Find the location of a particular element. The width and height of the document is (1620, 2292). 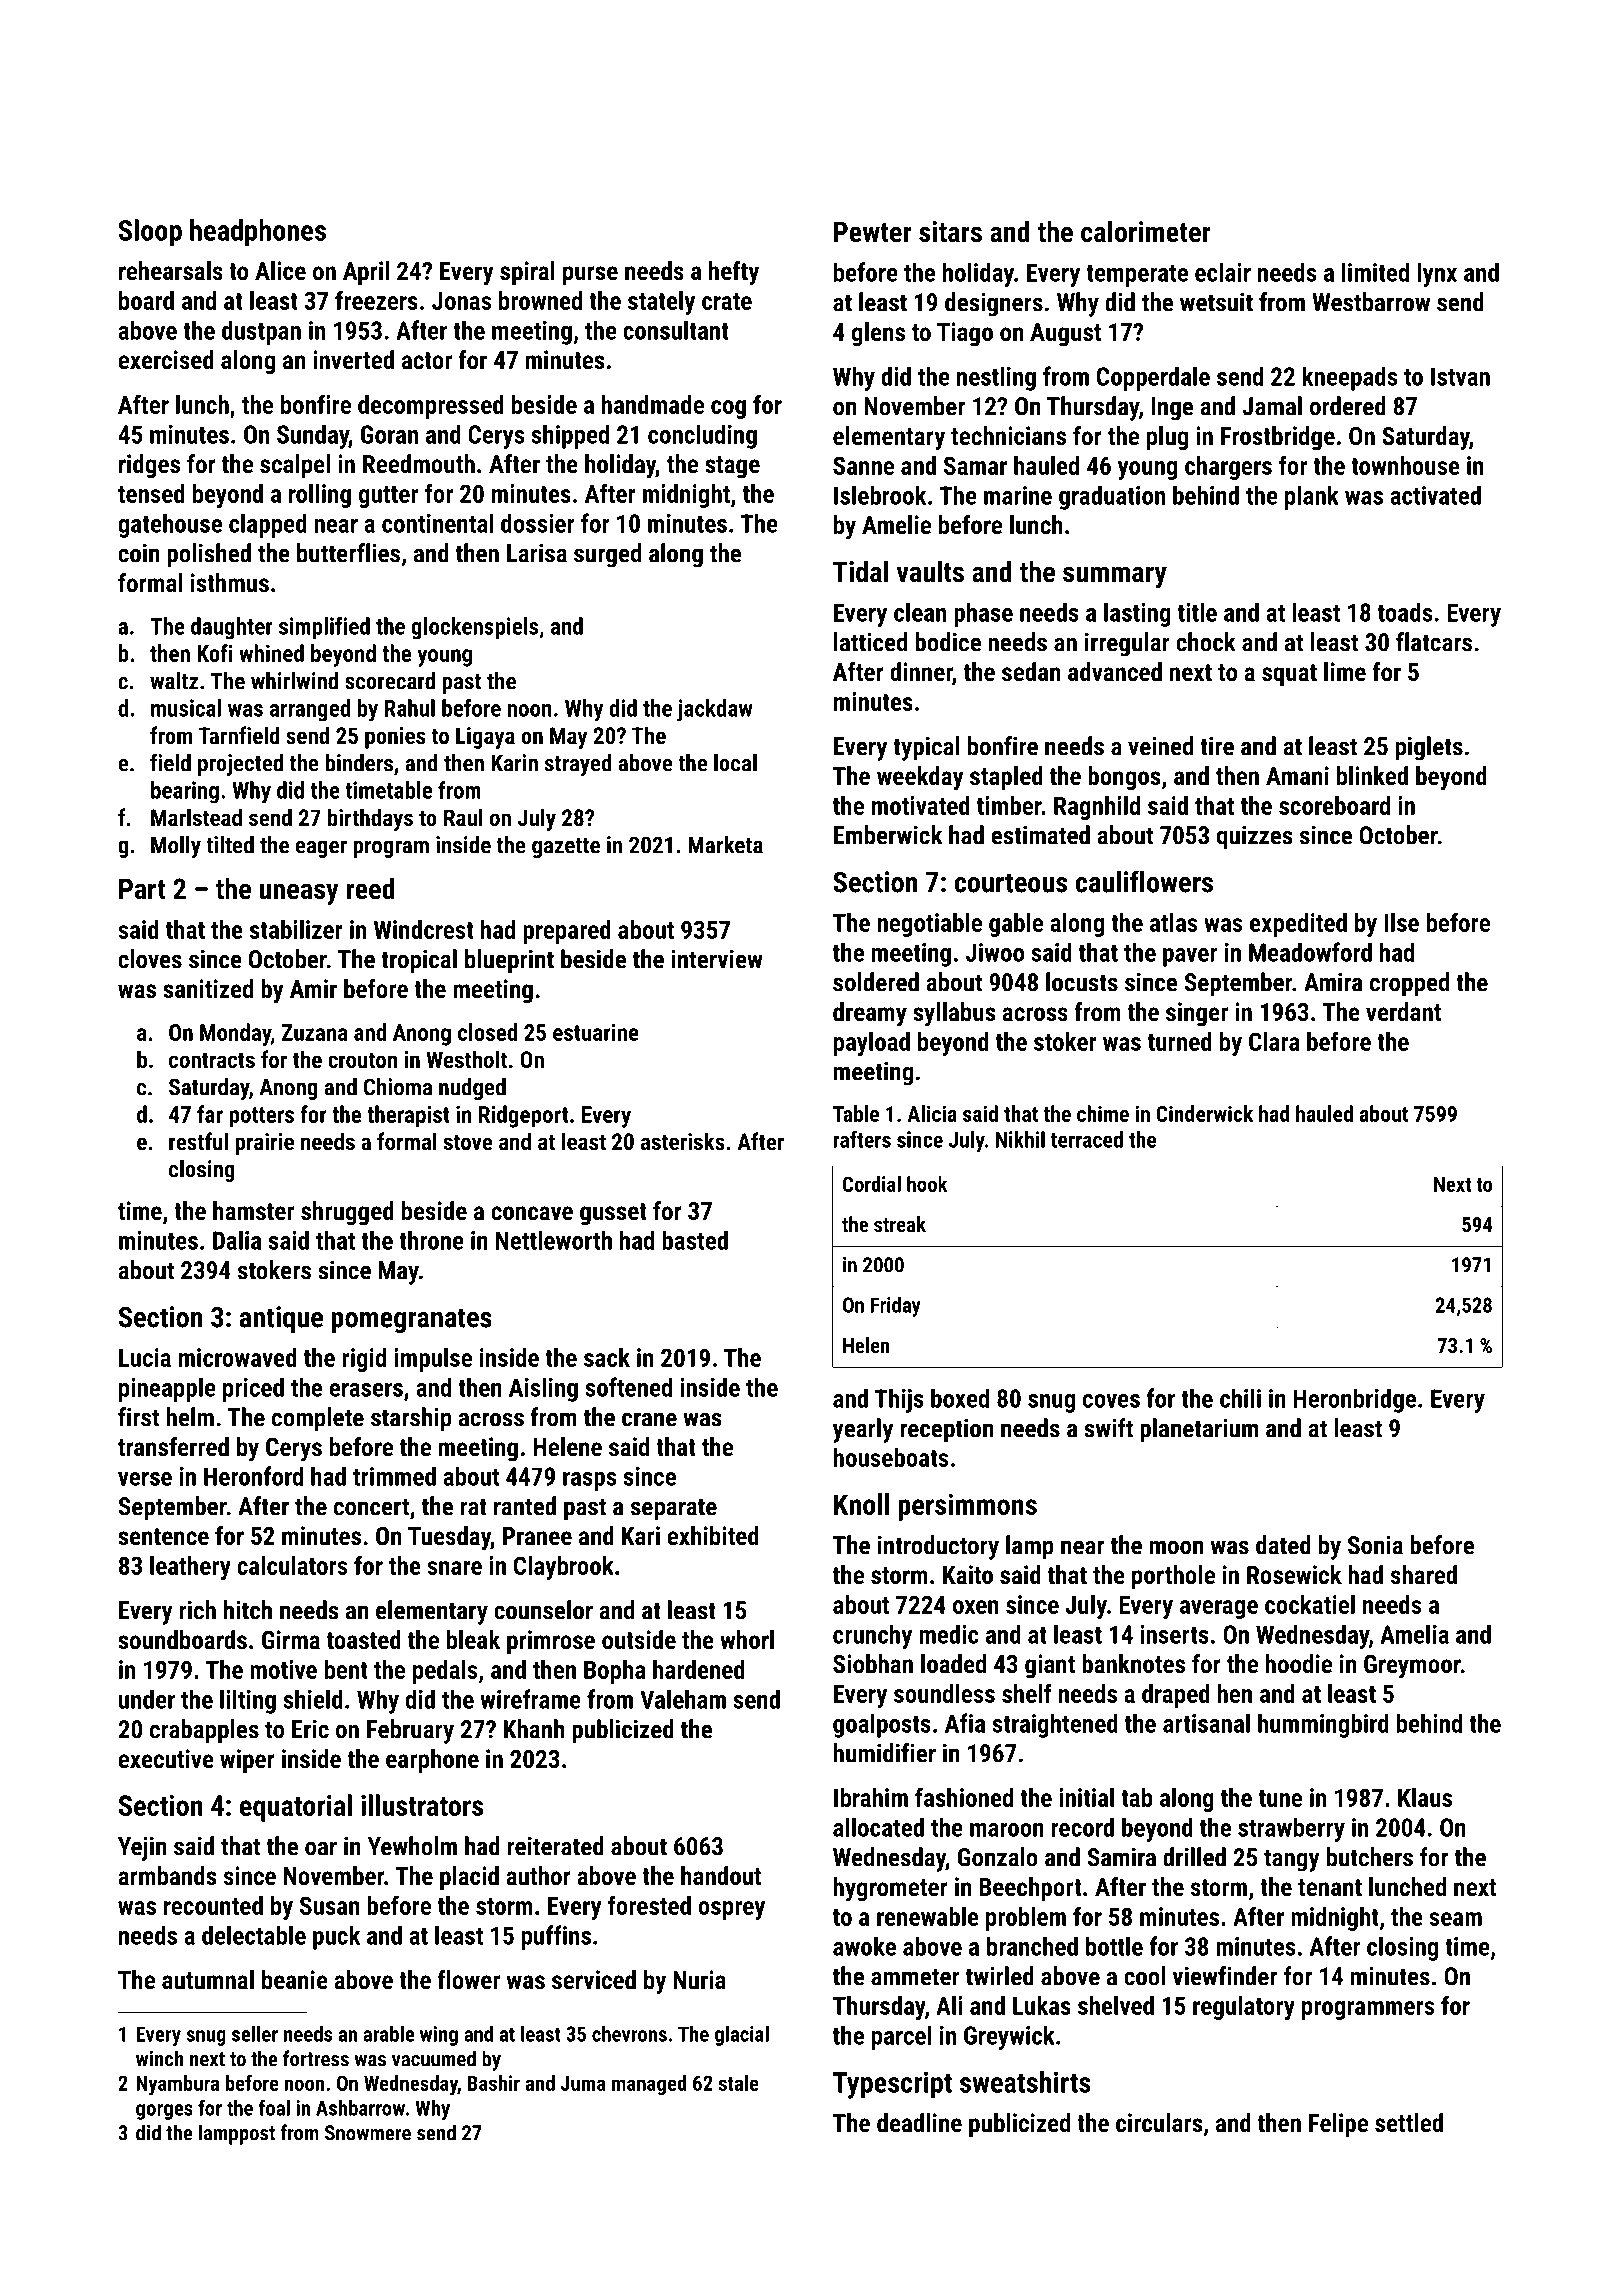

spiral is located at coordinates (527, 273).
